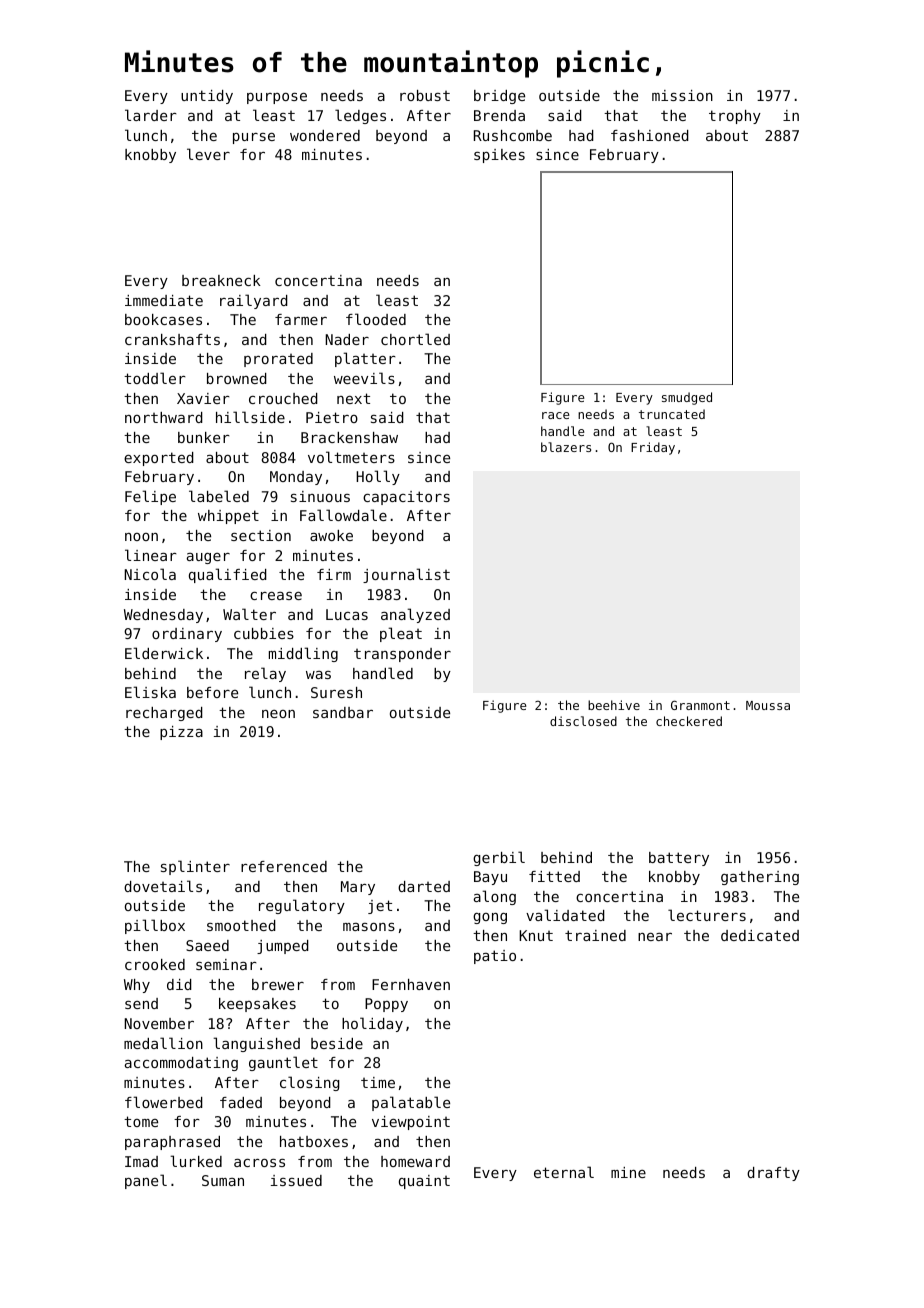 This image has height=1308, width=924. What do you see at coordinates (146, 1181) in the image?
I see `panel` at bounding box center [146, 1181].
